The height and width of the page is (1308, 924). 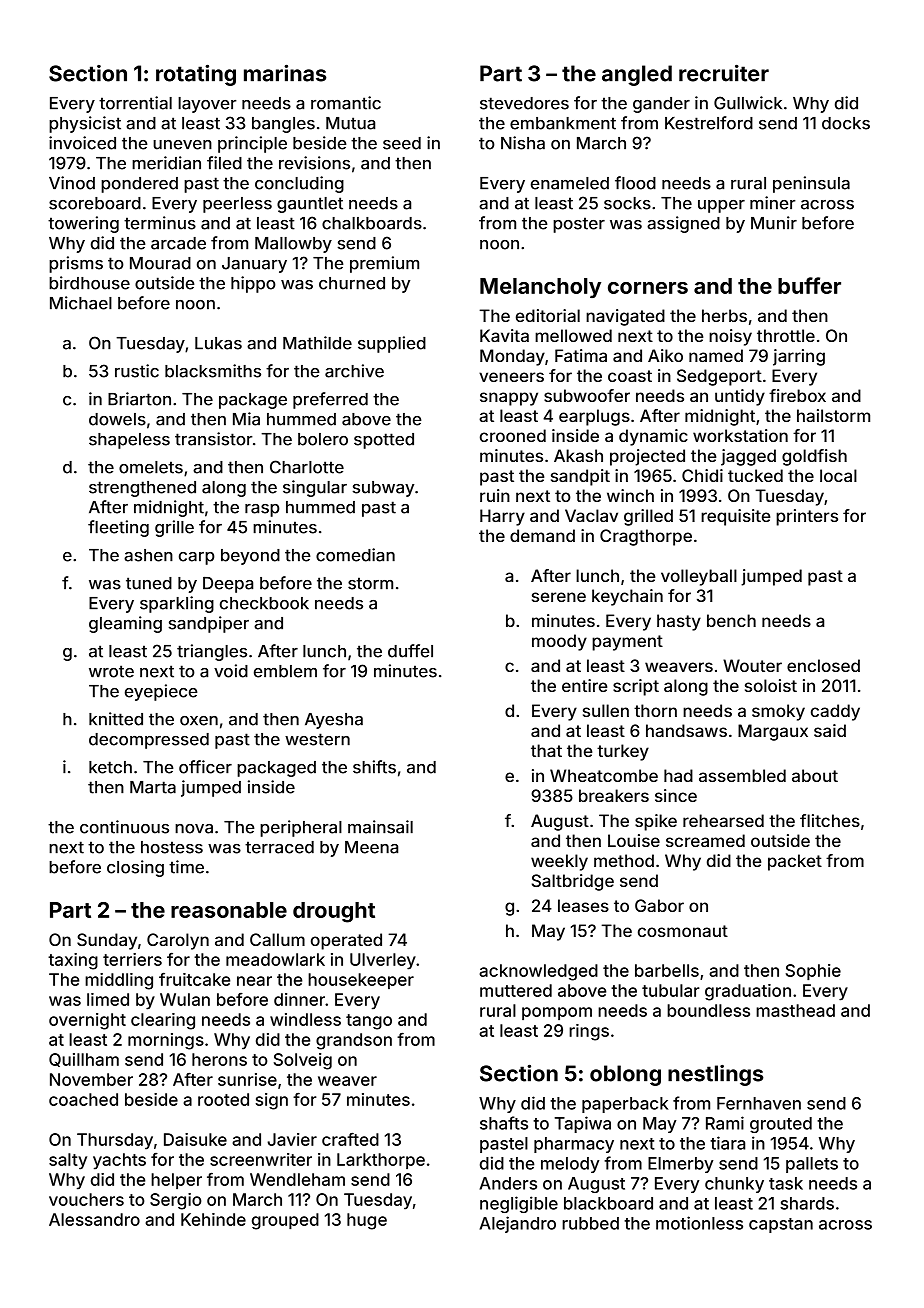 What do you see at coordinates (209, 624) in the page?
I see `sandpiper` at bounding box center [209, 624].
